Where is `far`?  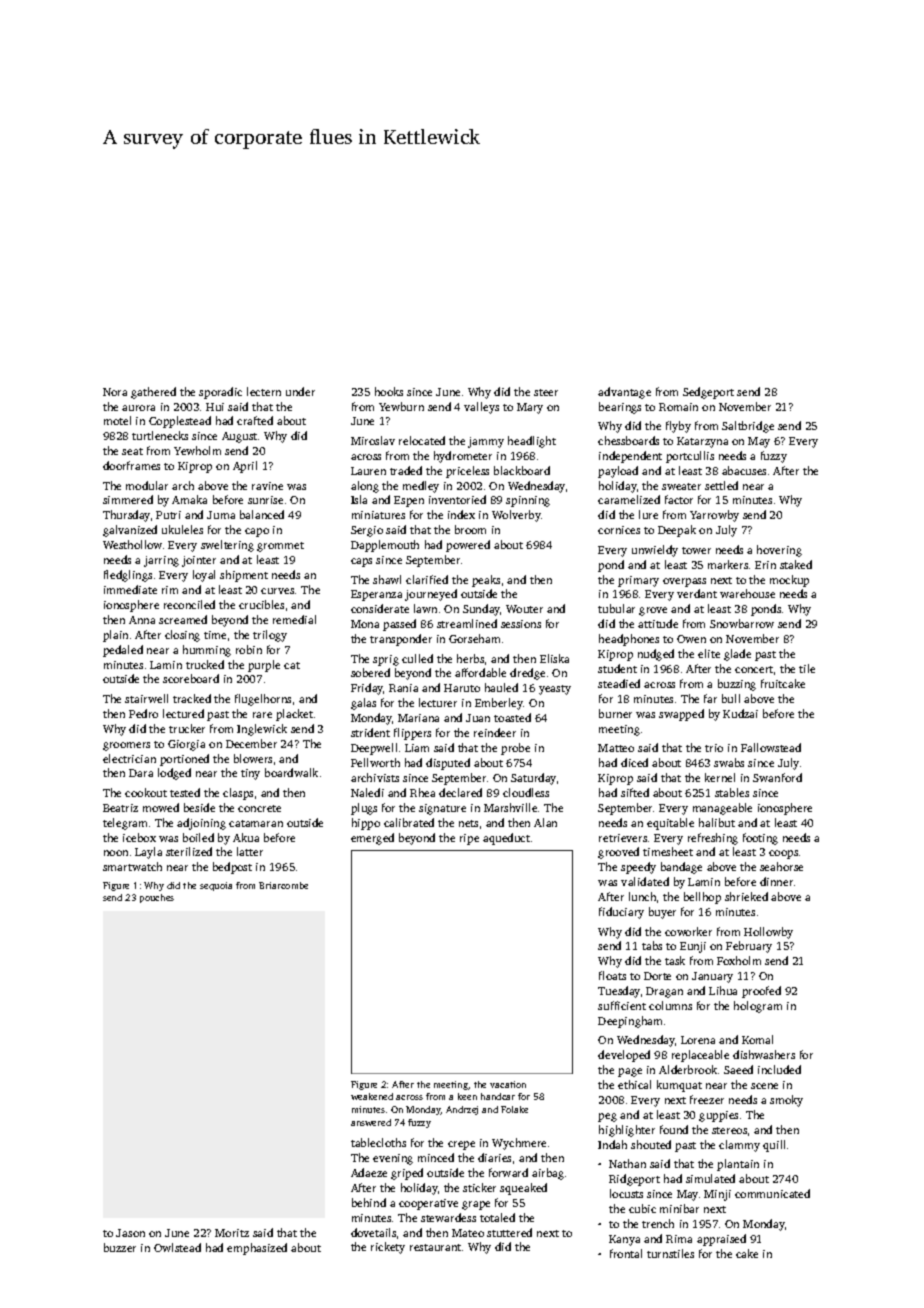 far is located at coordinates (710, 698).
